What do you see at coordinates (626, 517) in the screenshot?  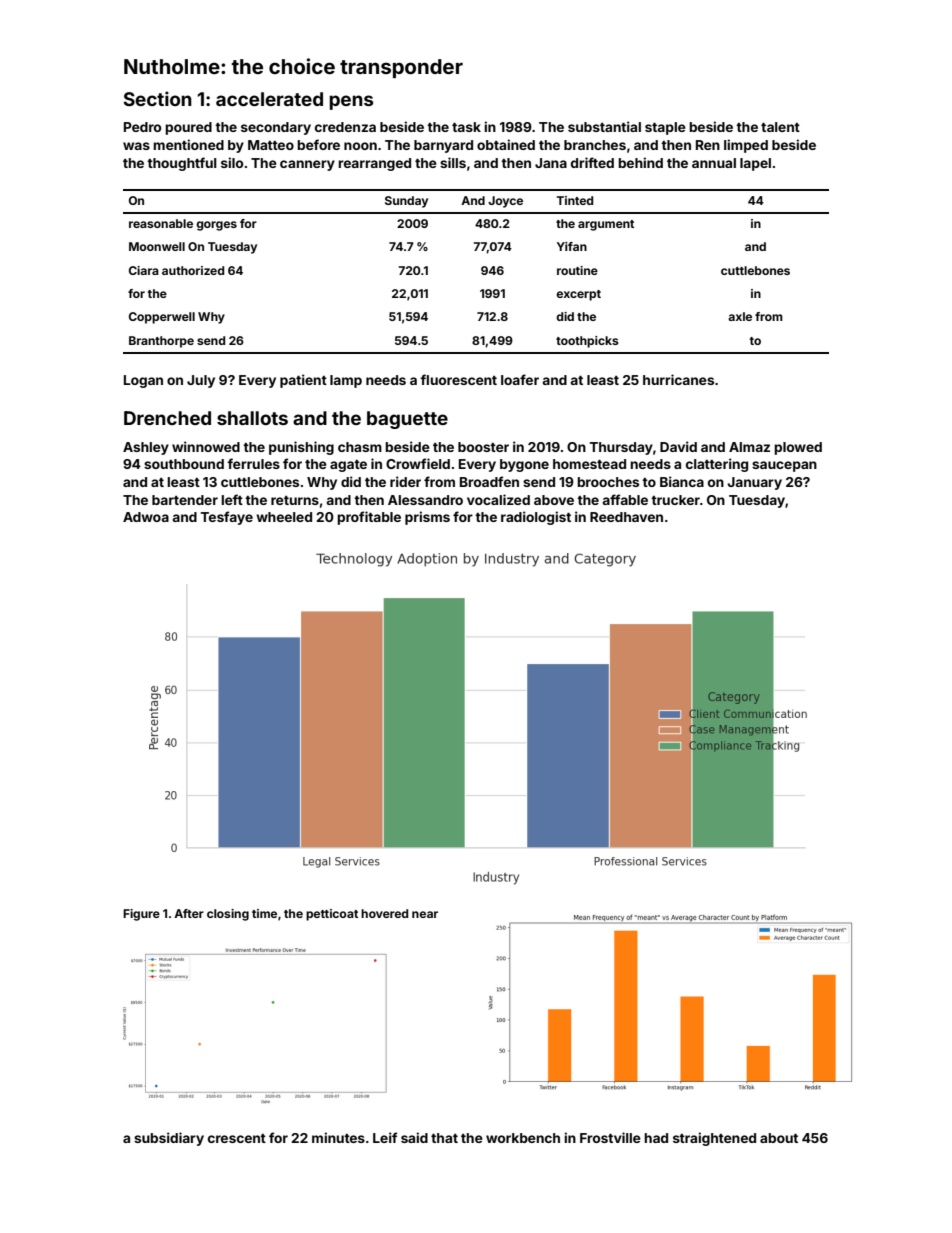 I see `Reedhaven` at bounding box center [626, 517].
